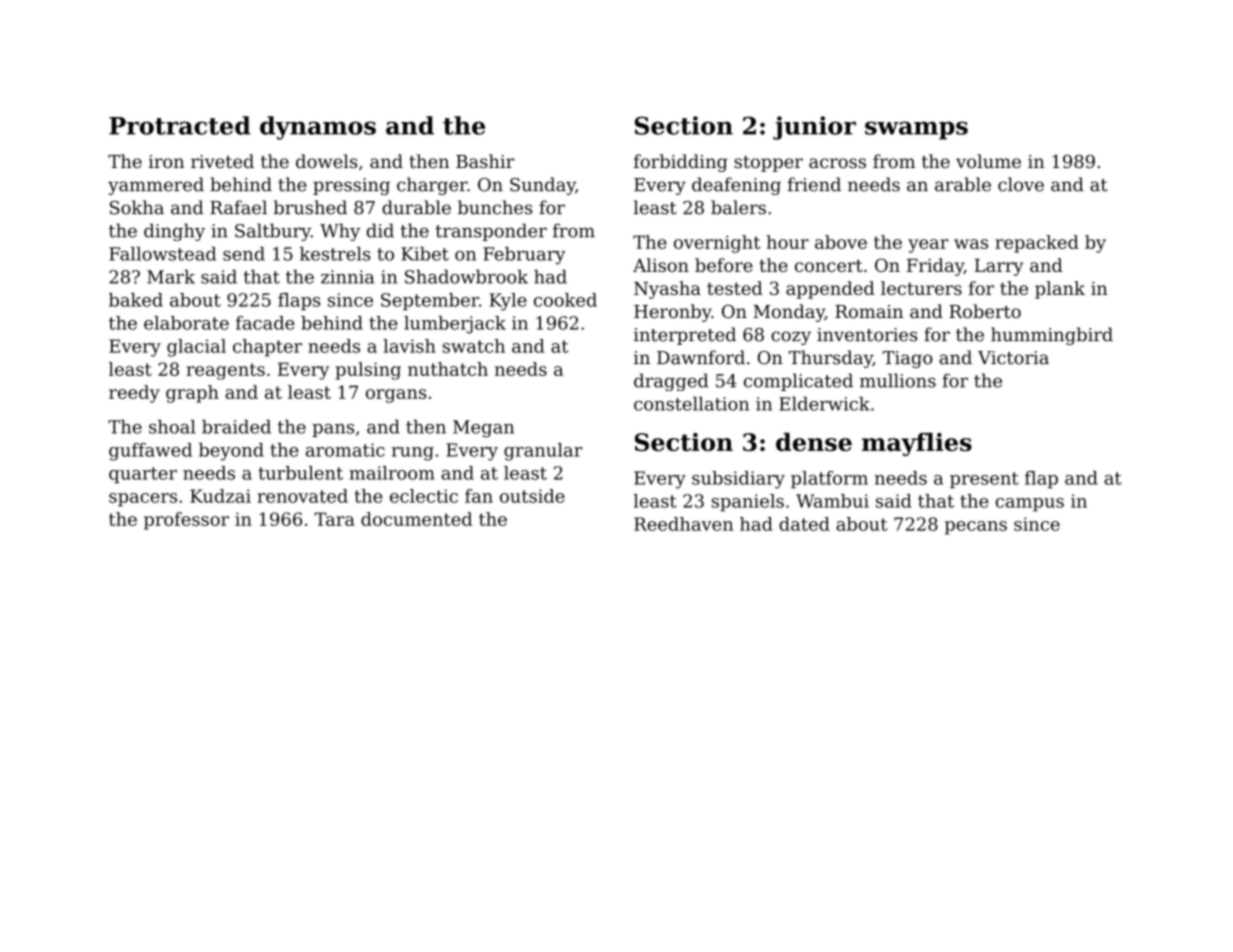  Describe the element at coordinates (524, 256) in the screenshot. I see `February` at that location.
